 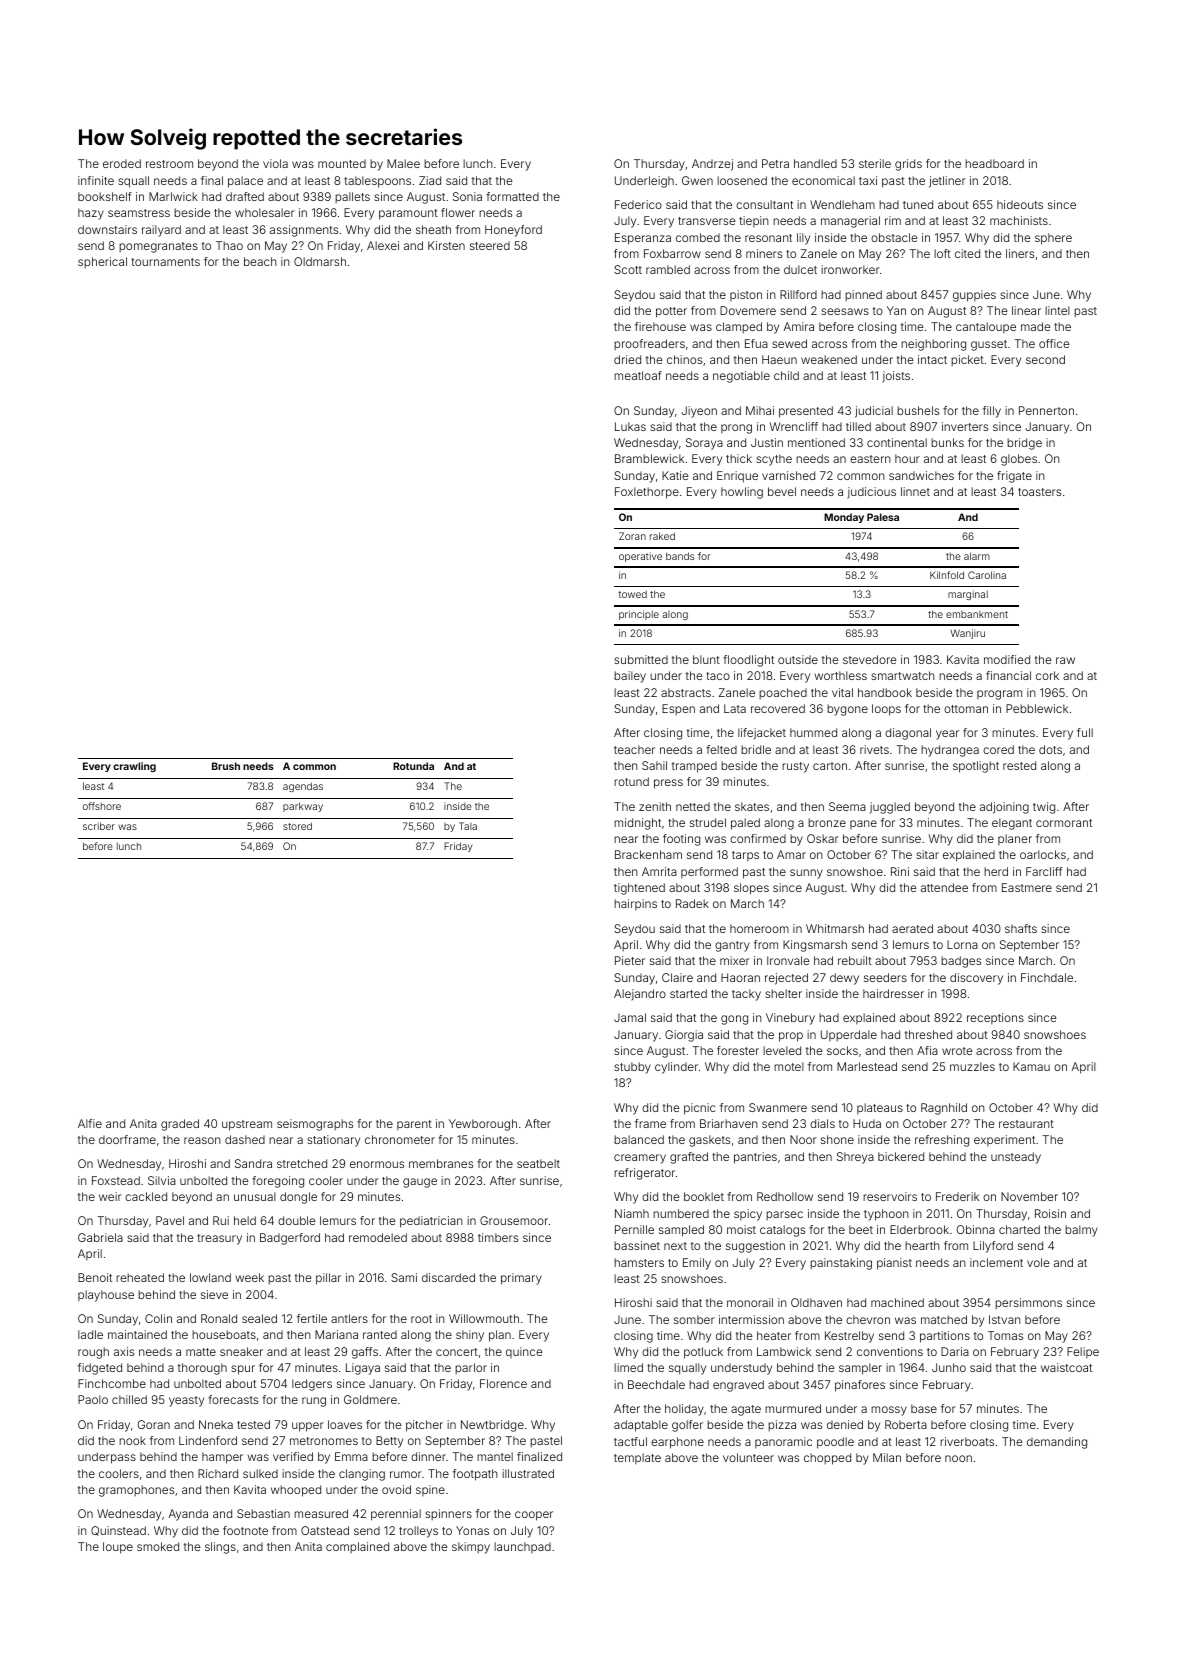 I want to click on crawling, so click(x=134, y=767).
